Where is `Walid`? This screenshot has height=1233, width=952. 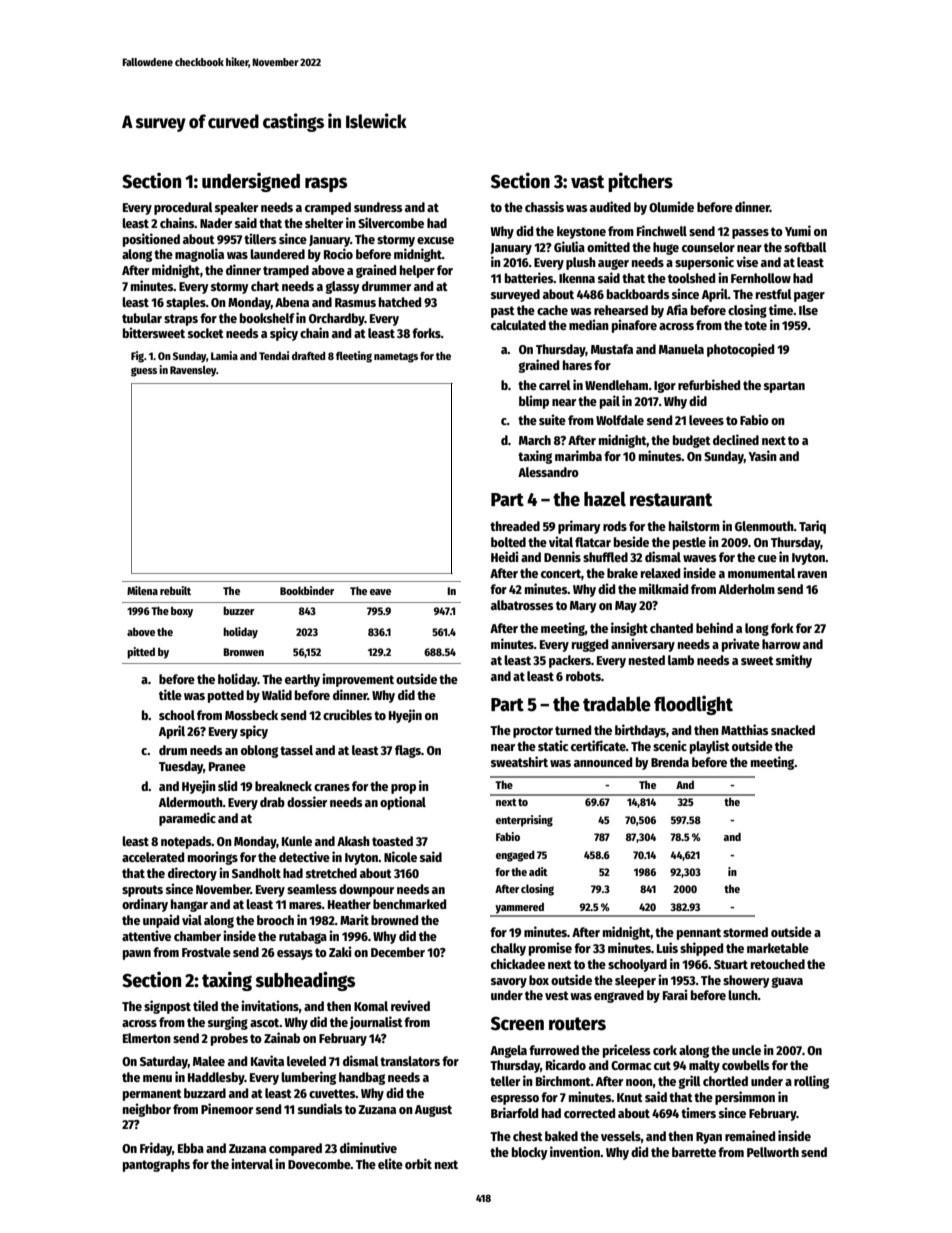 Walid is located at coordinates (277, 694).
